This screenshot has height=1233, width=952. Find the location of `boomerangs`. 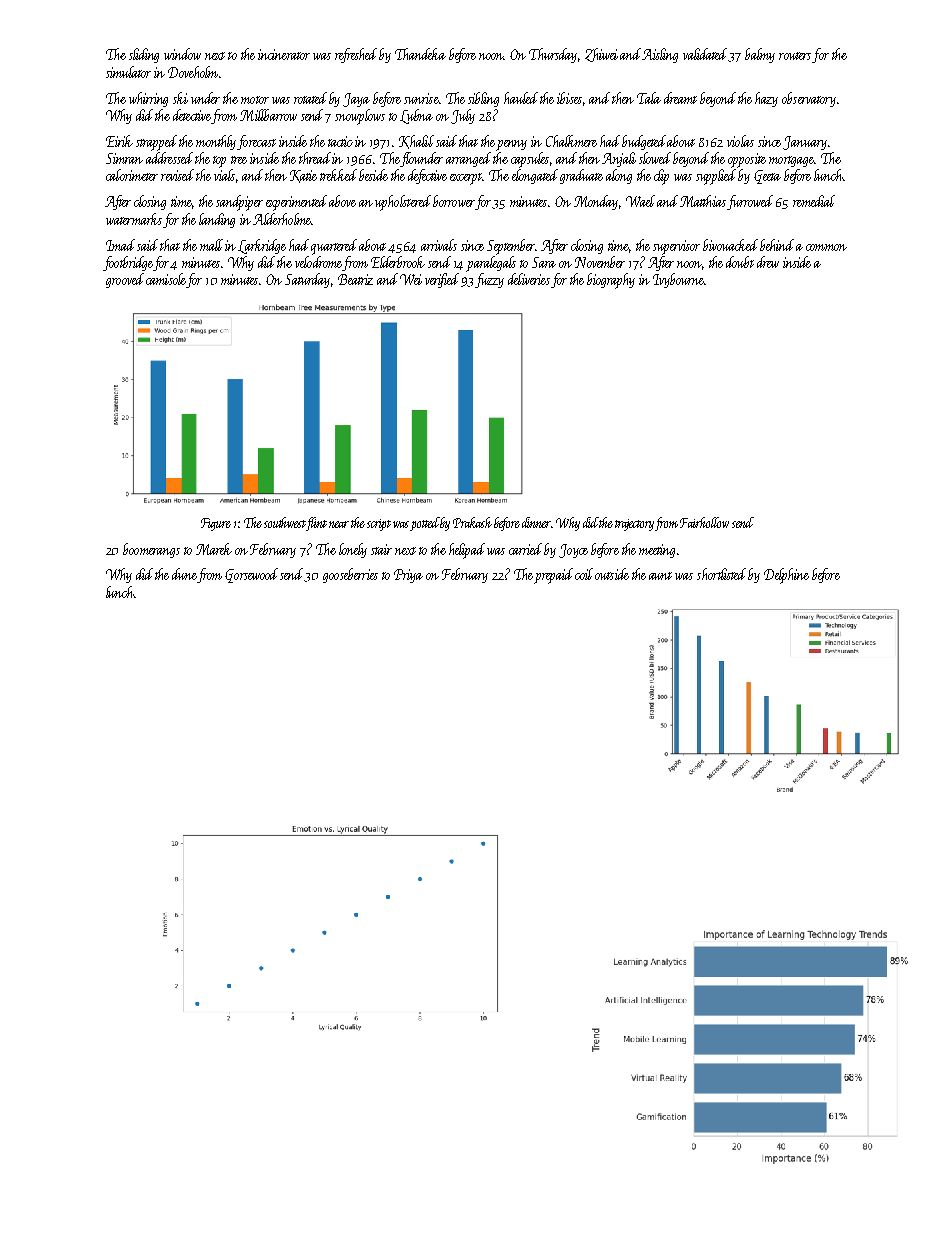

boomerangs is located at coordinates (151, 550).
